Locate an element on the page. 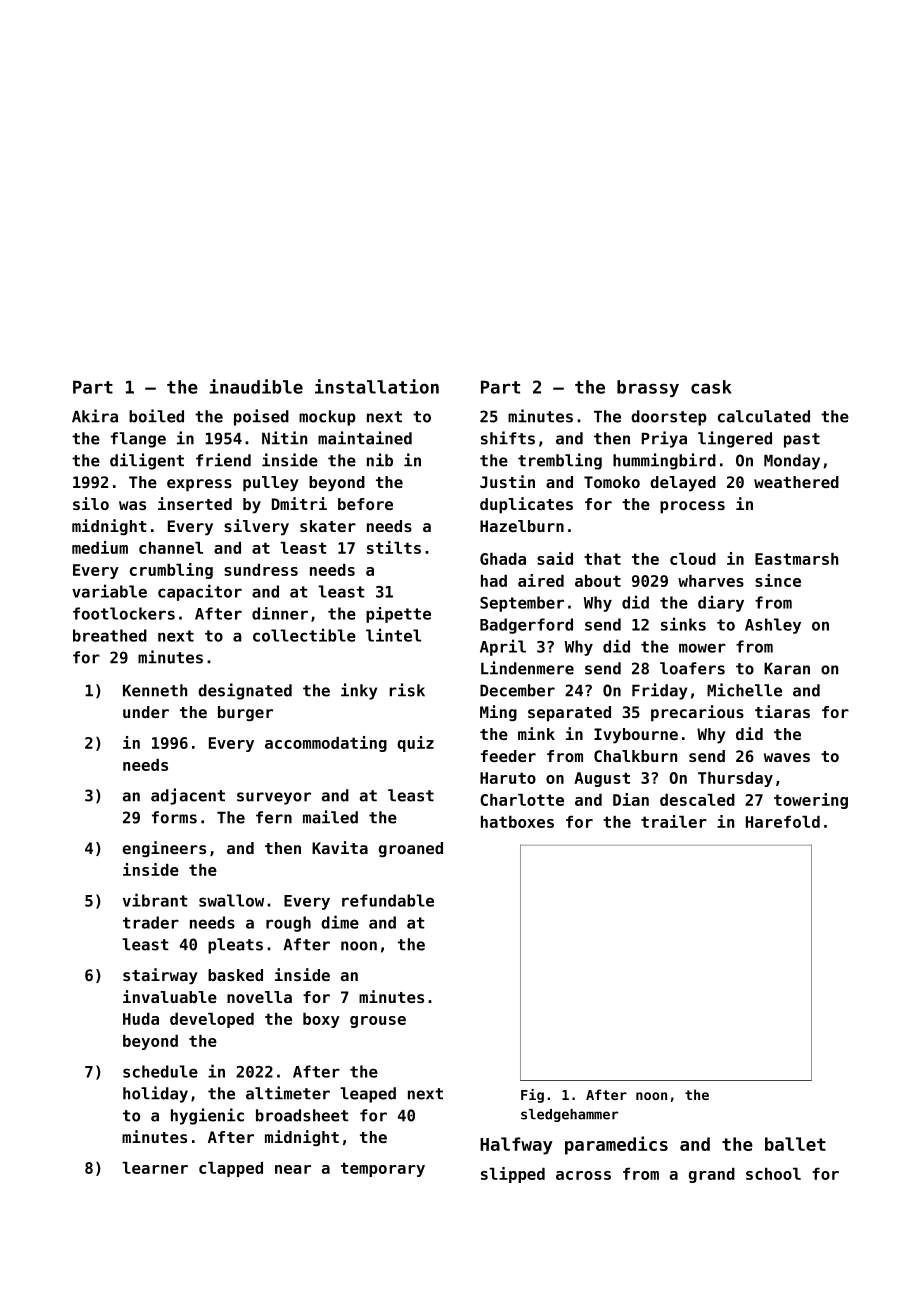 The width and height of the page is (924, 1314). school is located at coordinates (773, 1174).
